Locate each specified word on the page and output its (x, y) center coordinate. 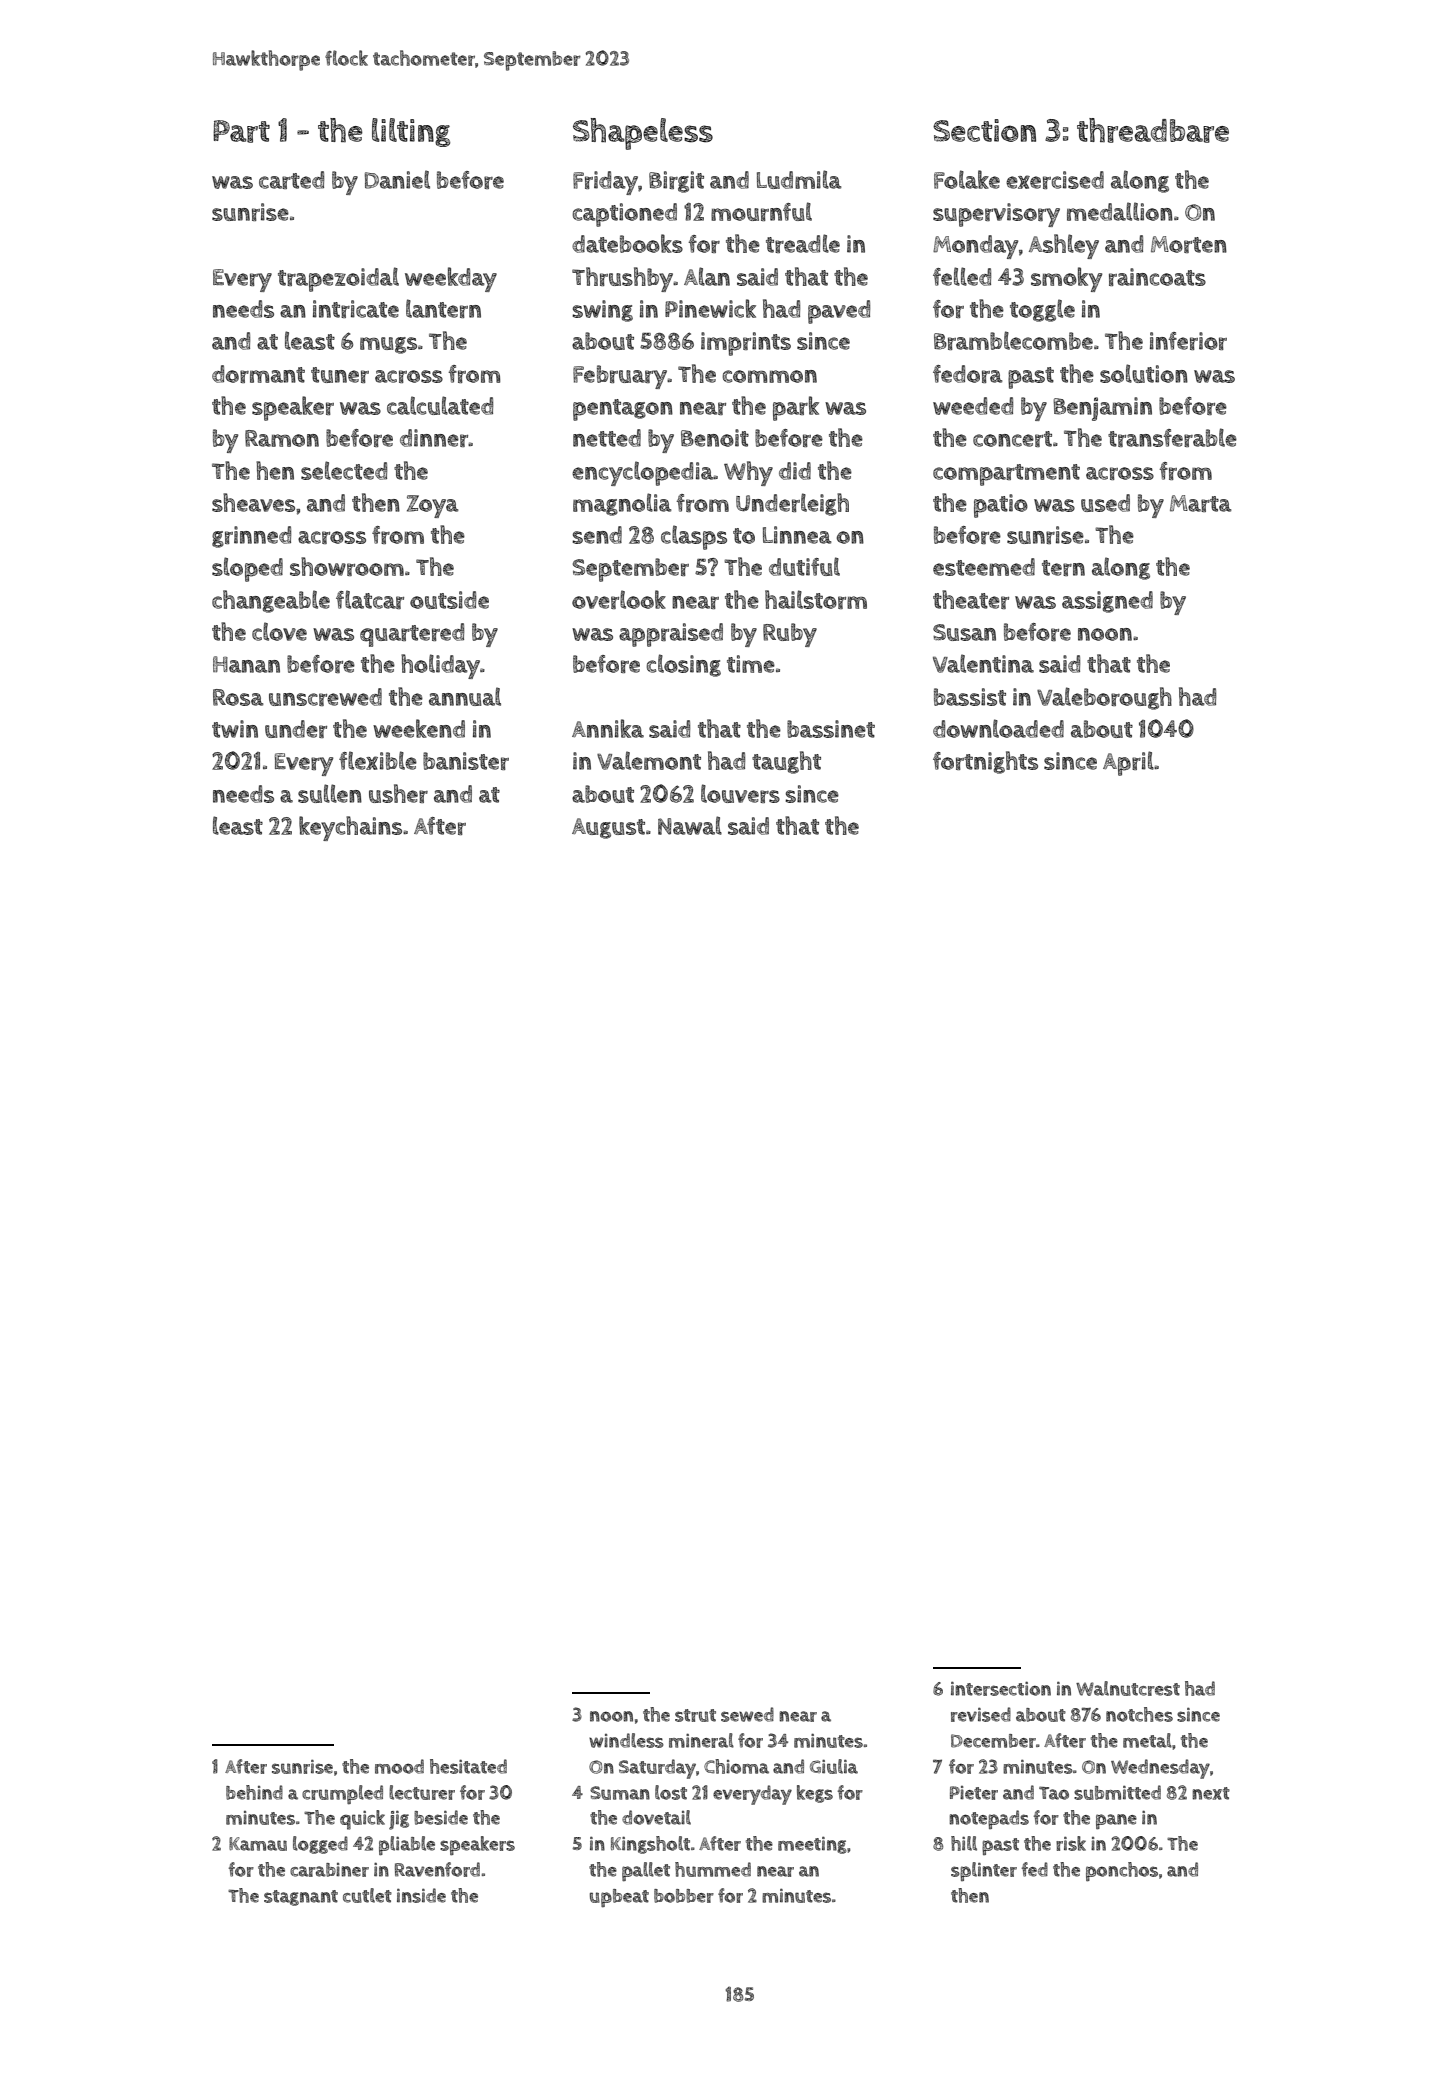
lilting (411, 132)
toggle (1042, 310)
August (608, 828)
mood (399, 1766)
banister (466, 761)
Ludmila (799, 179)
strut (695, 1715)
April (1128, 763)
